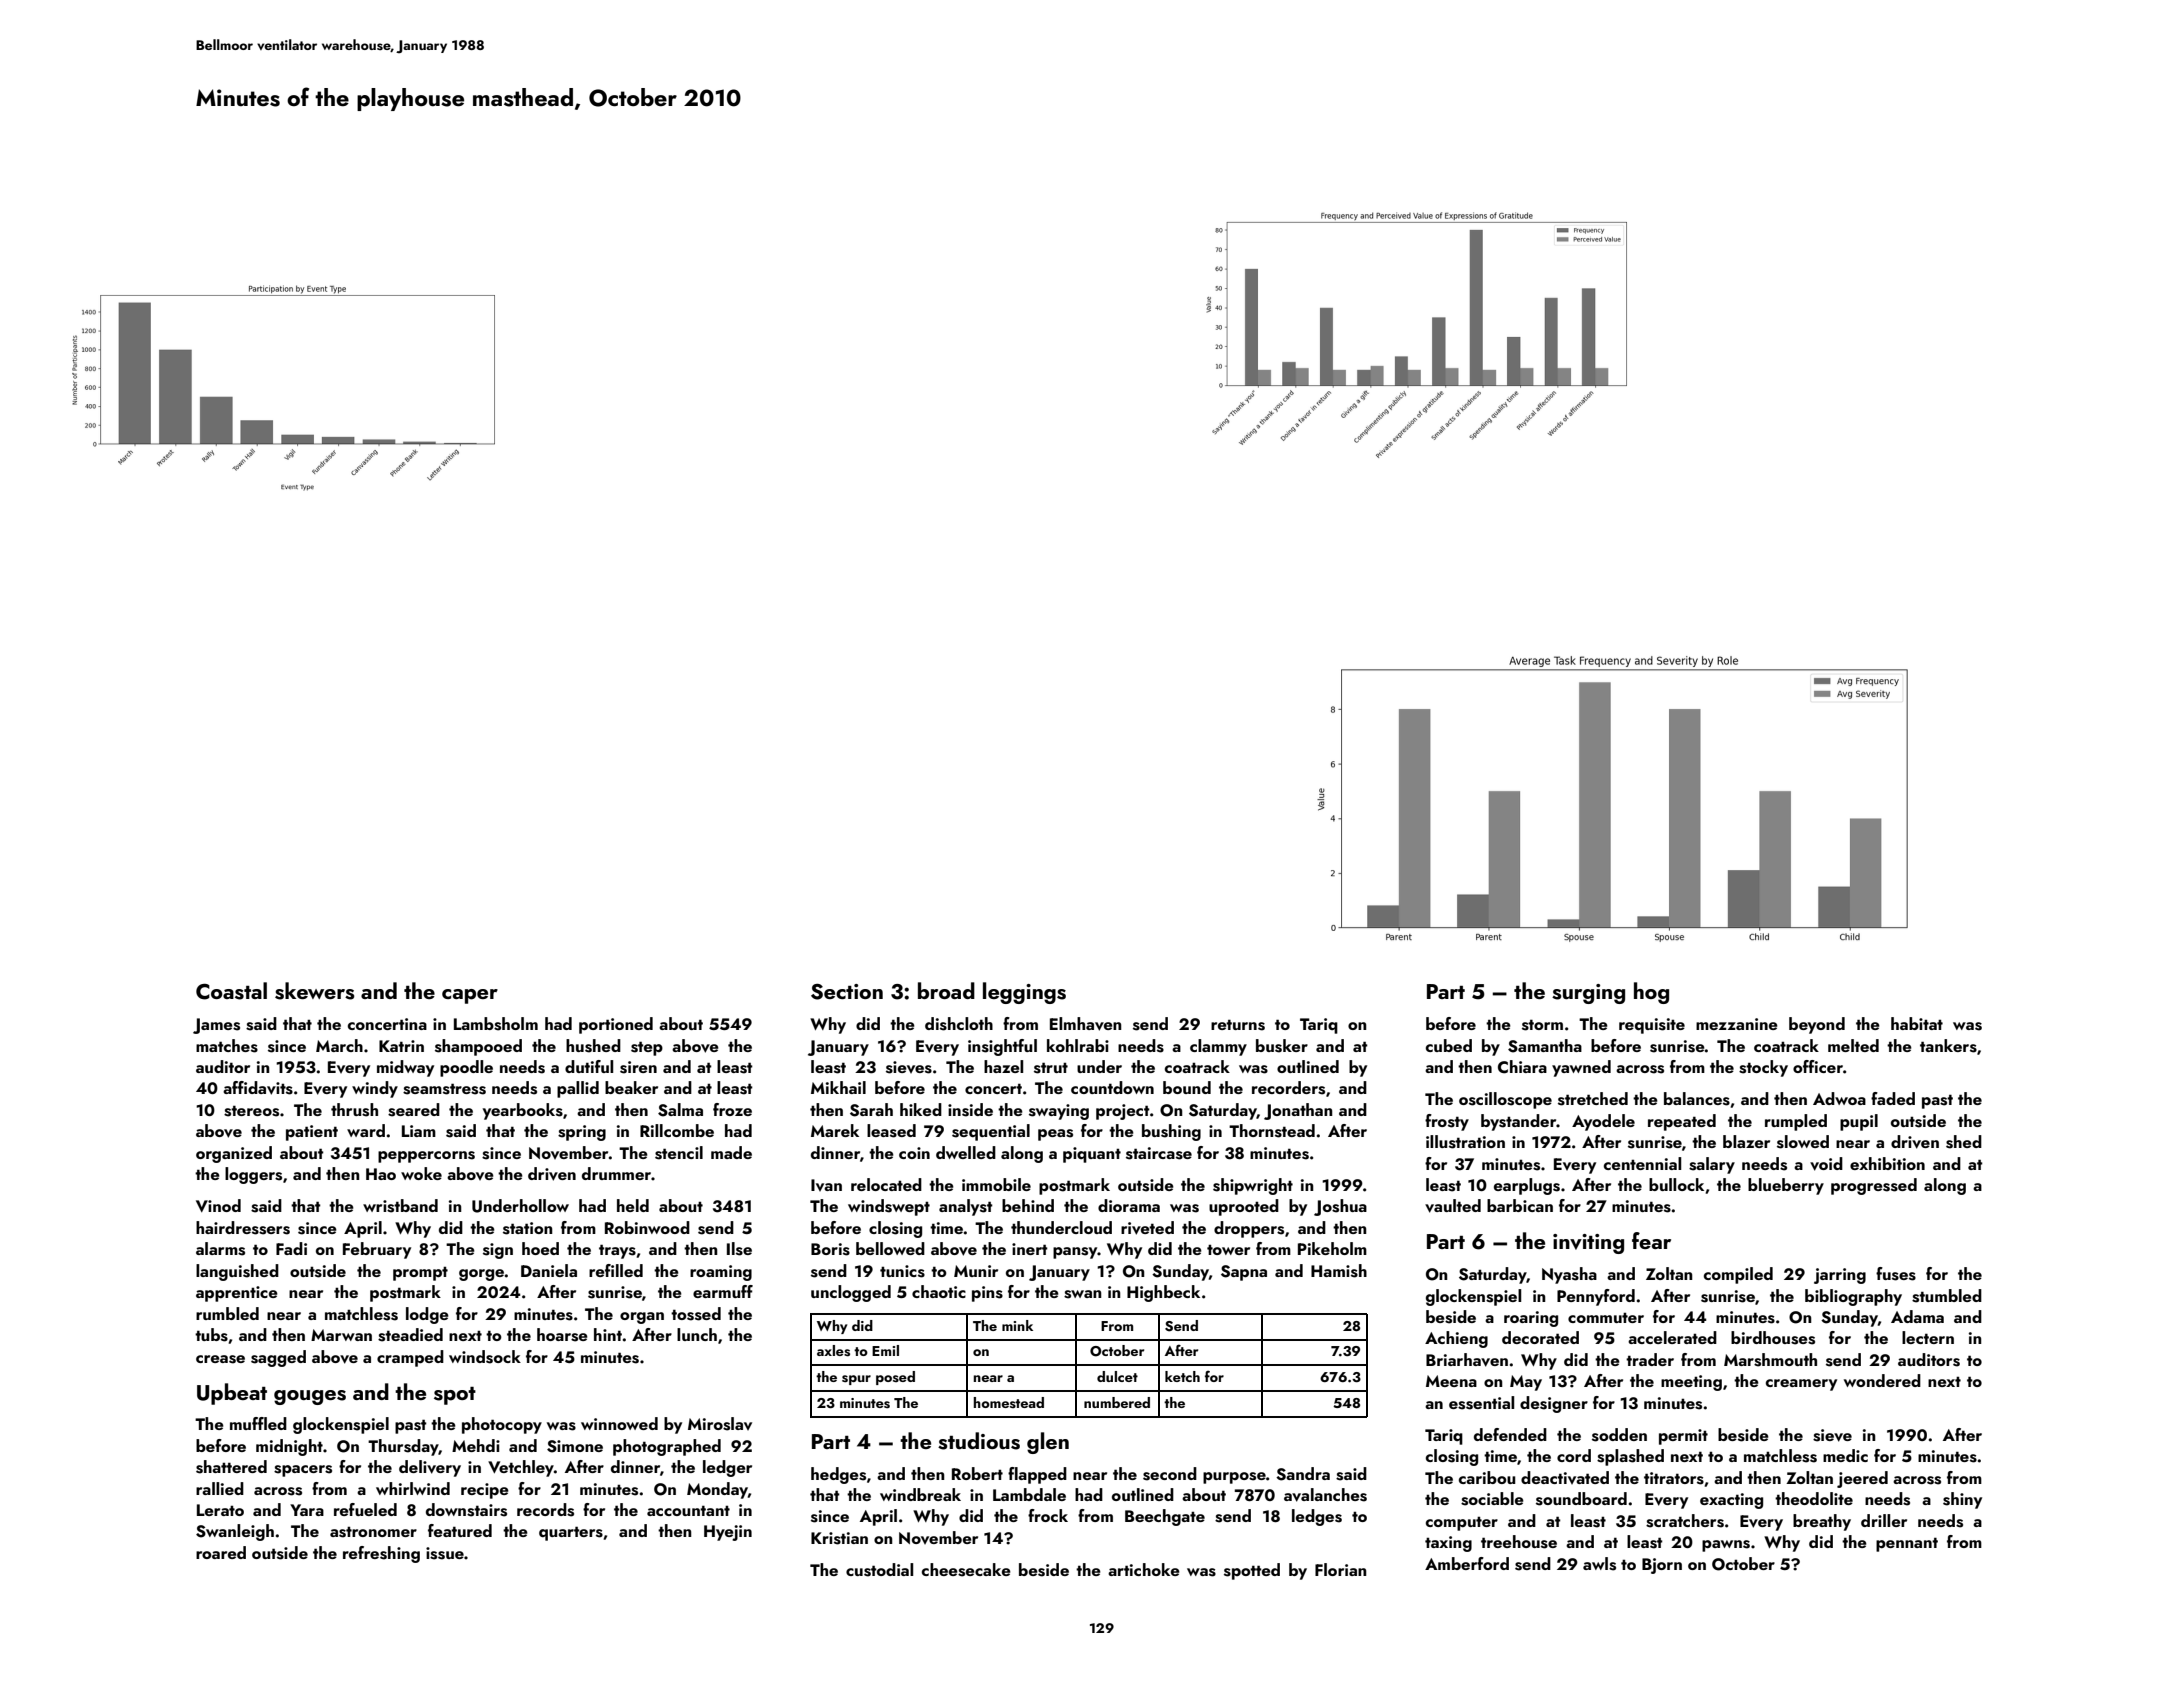  Describe the element at coordinates (1340, 1207) in the page. I see `Joshua` at that location.
